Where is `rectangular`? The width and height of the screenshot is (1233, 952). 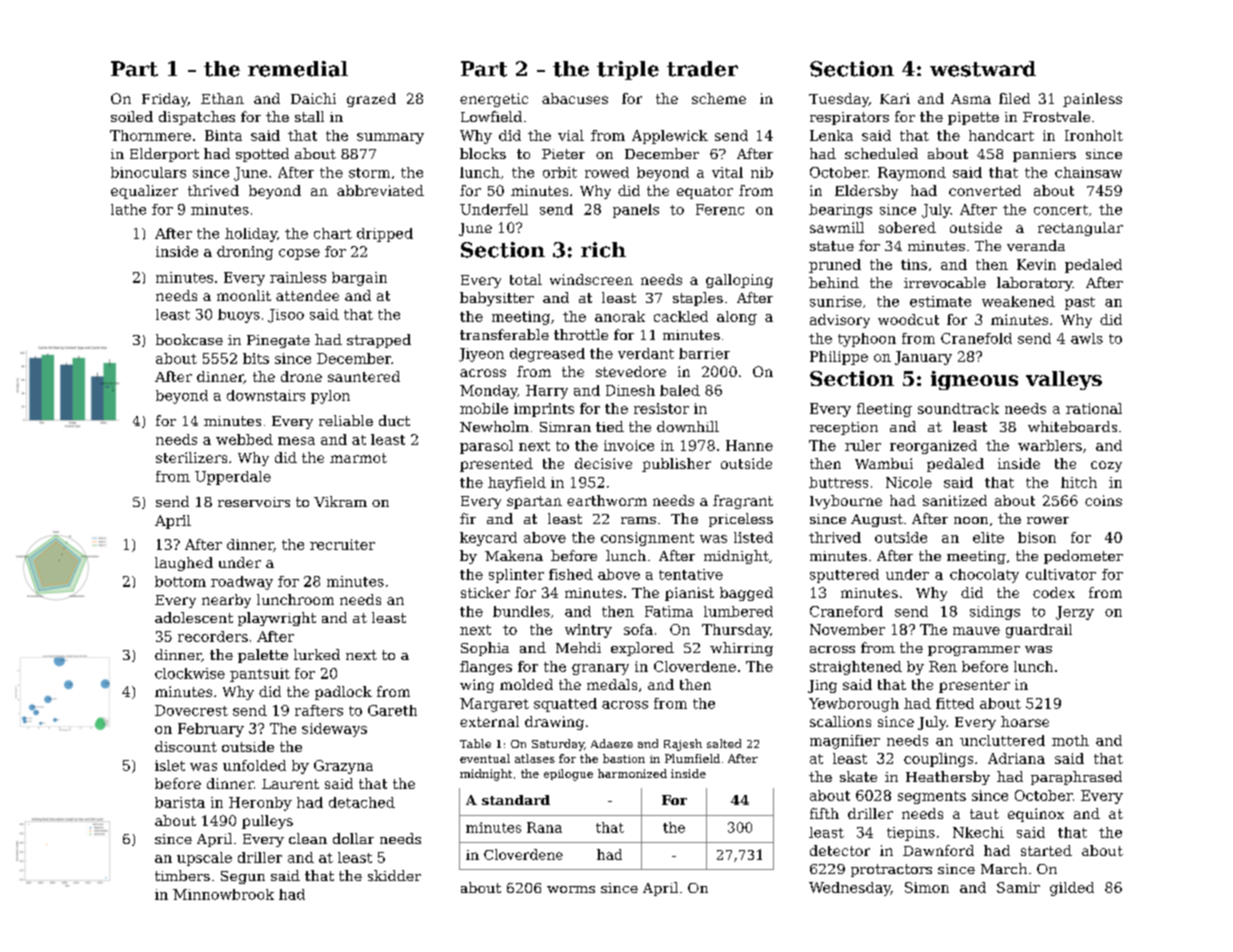
rectangular is located at coordinates (1080, 229).
